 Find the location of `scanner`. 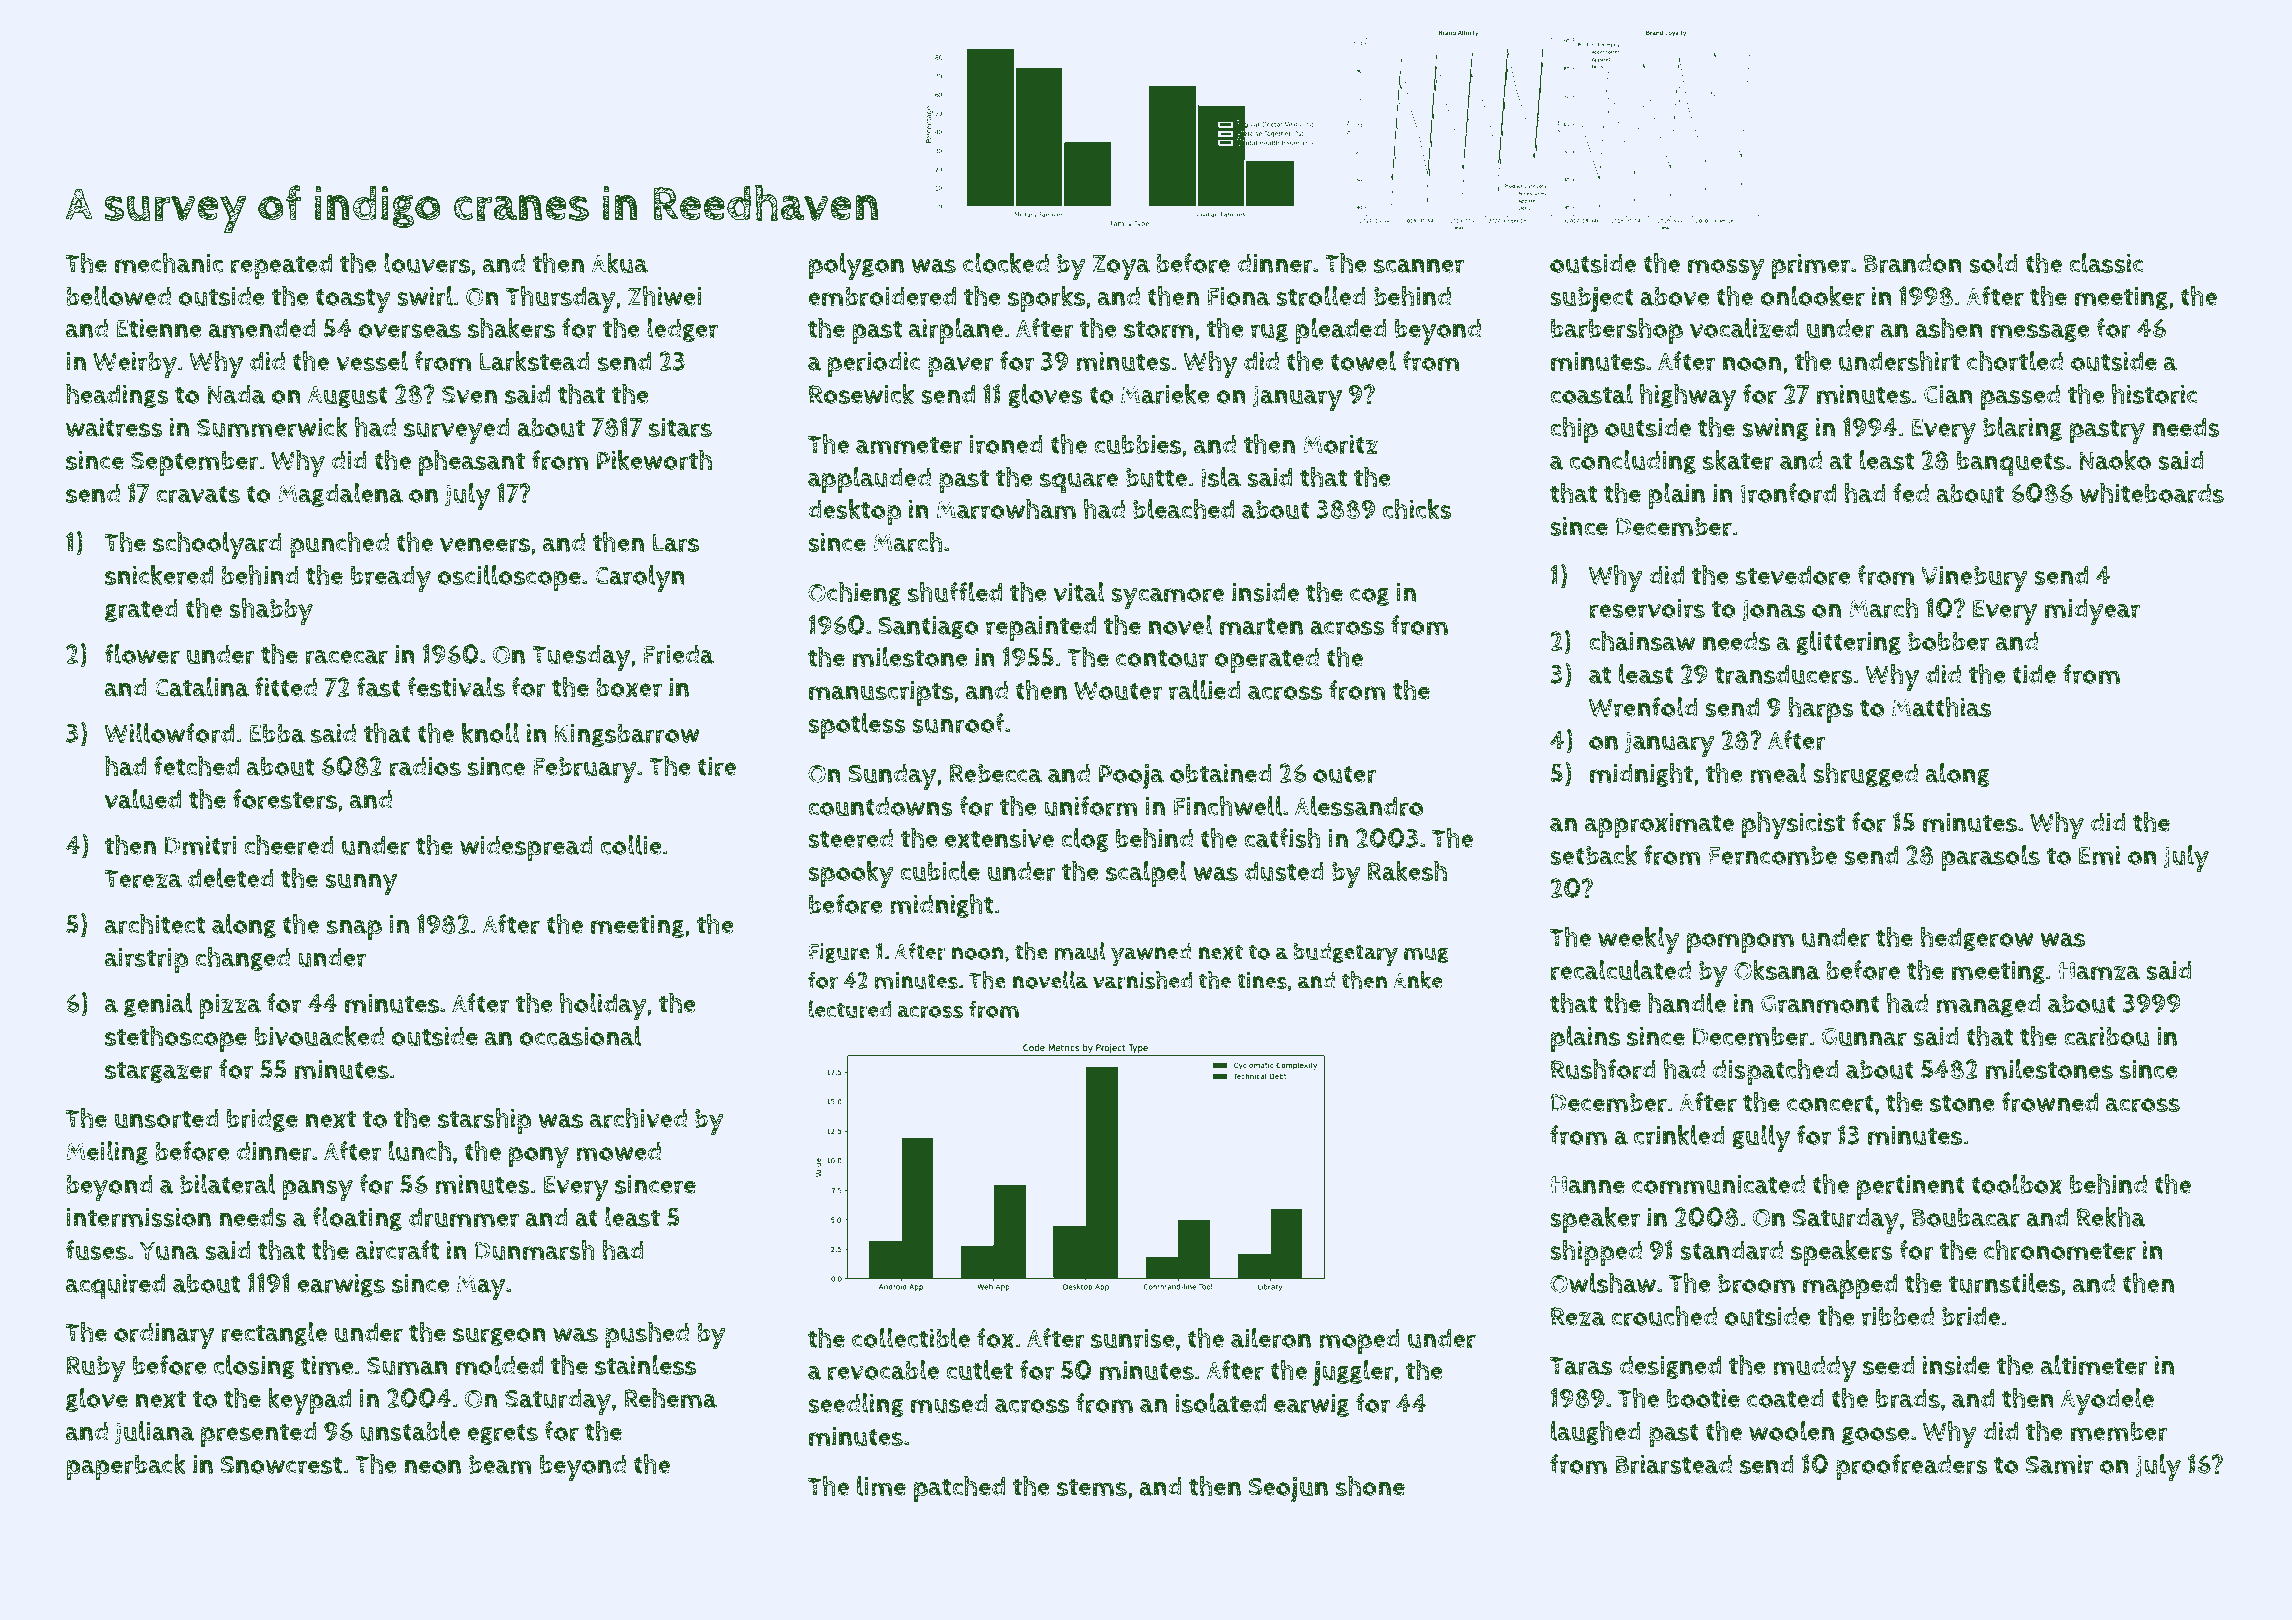

scanner is located at coordinates (1419, 266).
